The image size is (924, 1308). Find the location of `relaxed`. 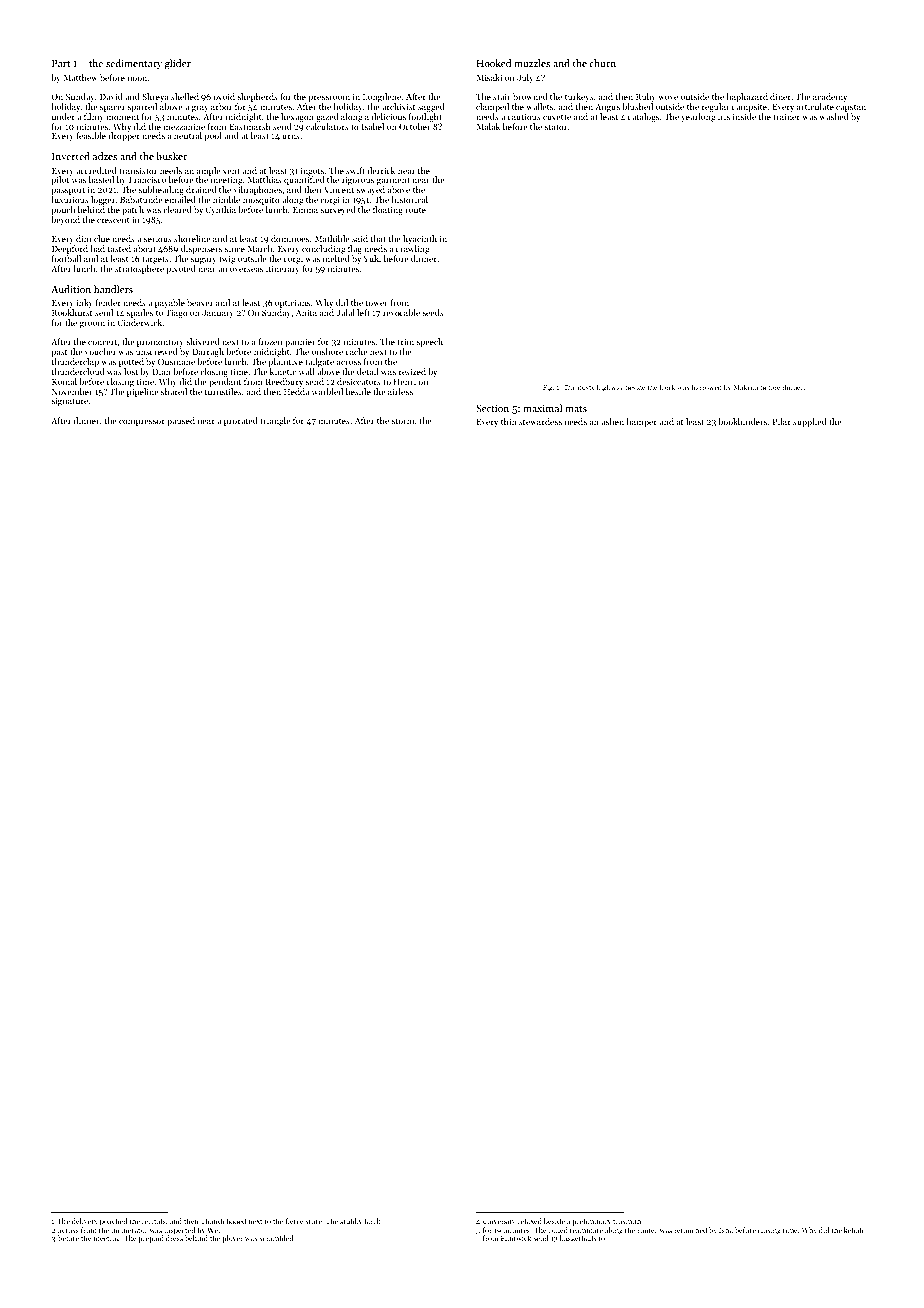

relaxed is located at coordinates (530, 1221).
